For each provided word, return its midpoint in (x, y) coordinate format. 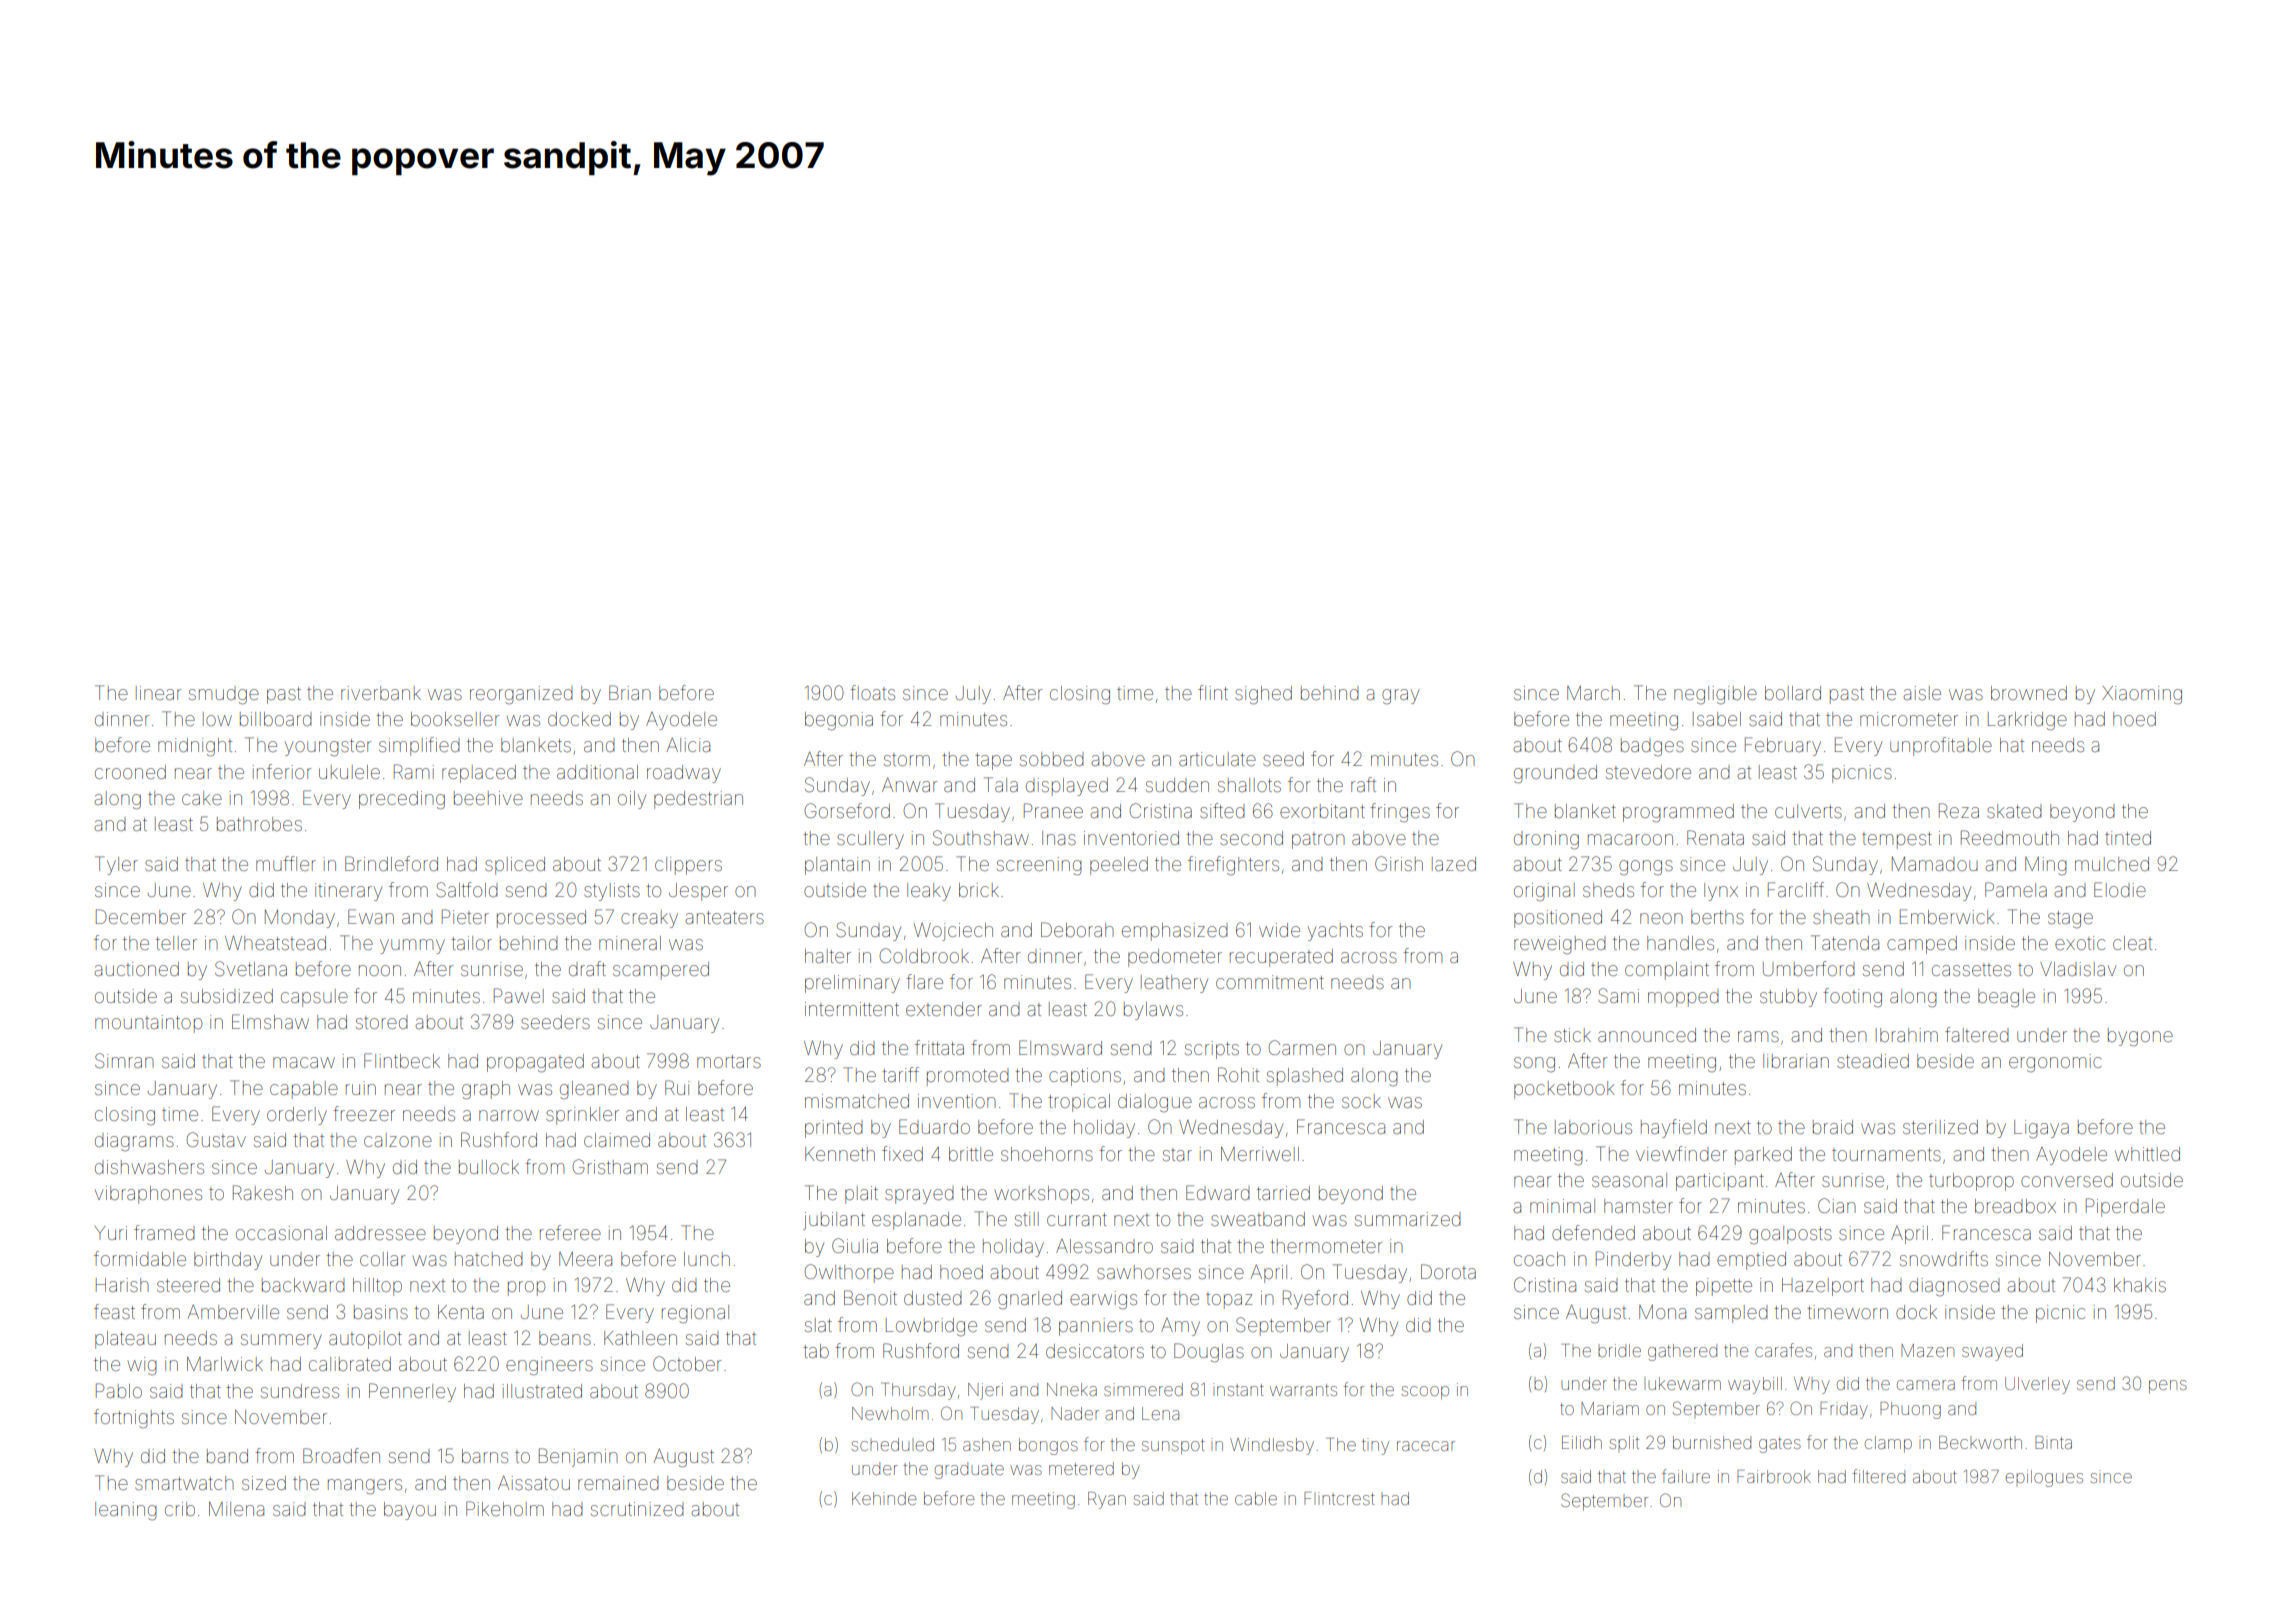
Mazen (1927, 1350)
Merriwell (1260, 1154)
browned (2029, 693)
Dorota (1448, 1271)
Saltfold (467, 889)
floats (872, 692)
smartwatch (184, 1483)
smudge (224, 695)
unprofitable (1941, 746)
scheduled (893, 1444)
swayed (1992, 1352)
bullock (489, 1167)
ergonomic (2055, 1063)
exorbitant (1322, 811)
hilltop (377, 1287)
